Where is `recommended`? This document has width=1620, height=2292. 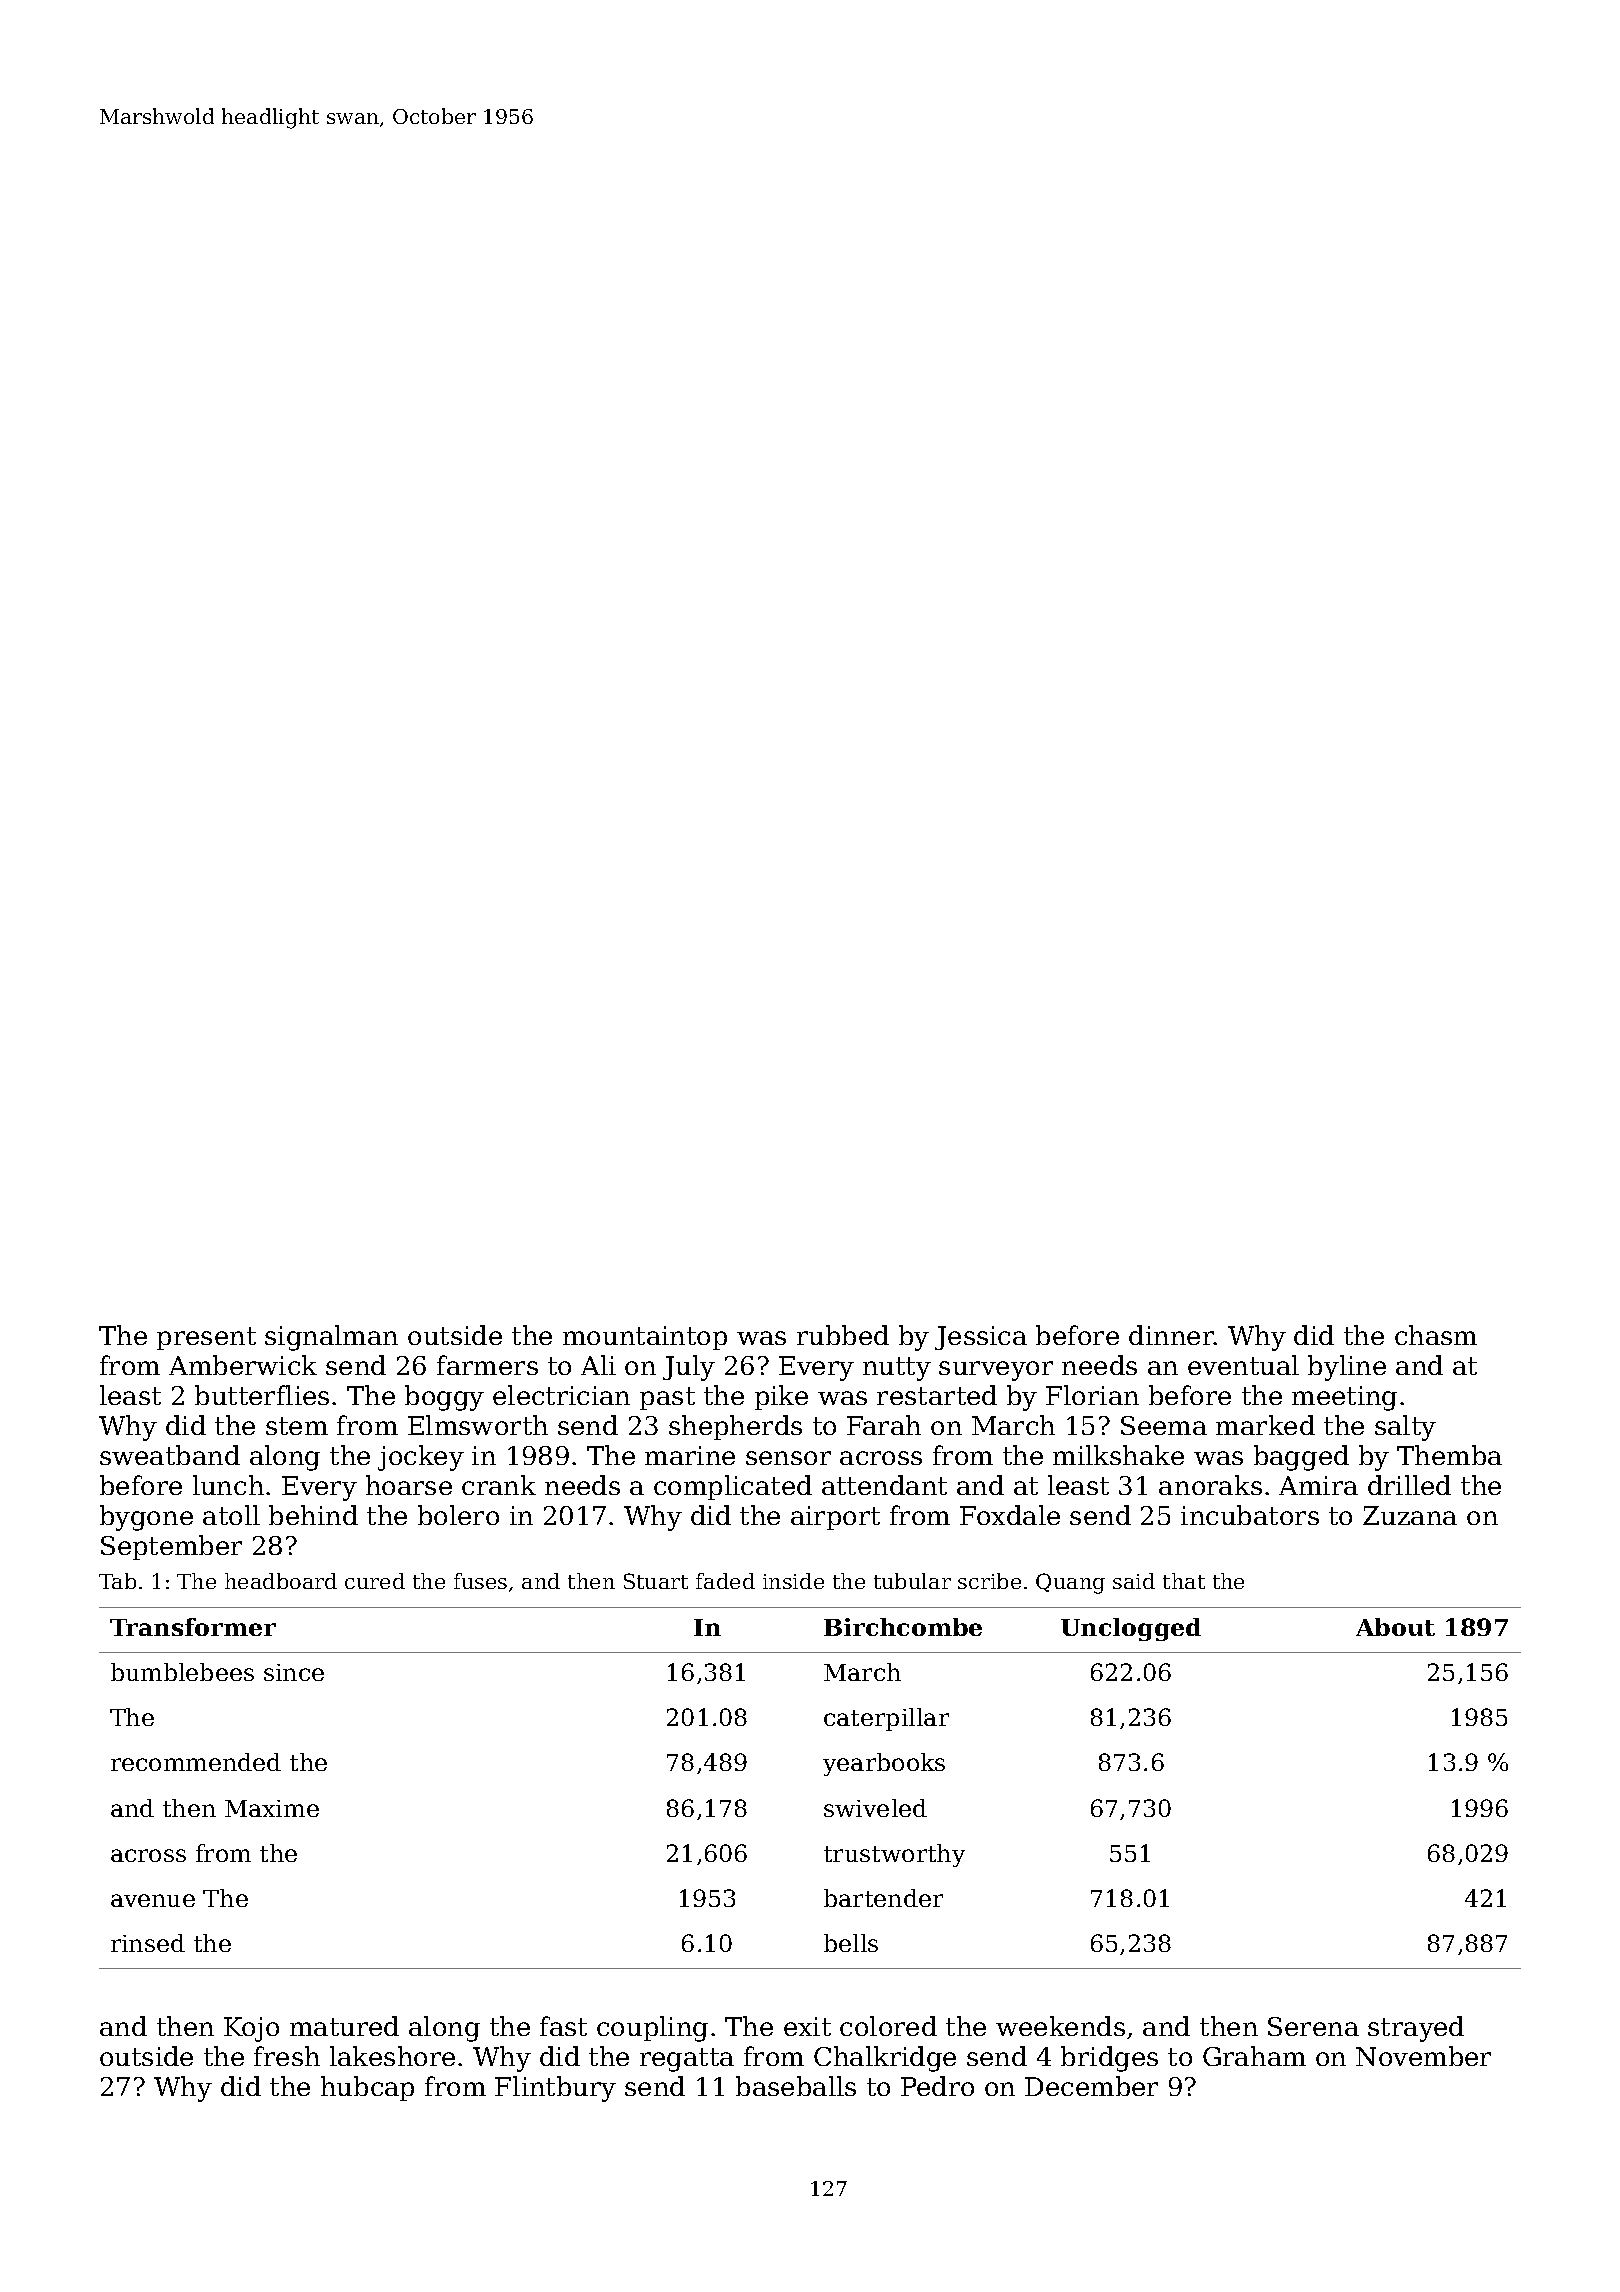 recommended is located at coordinates (196, 1762).
